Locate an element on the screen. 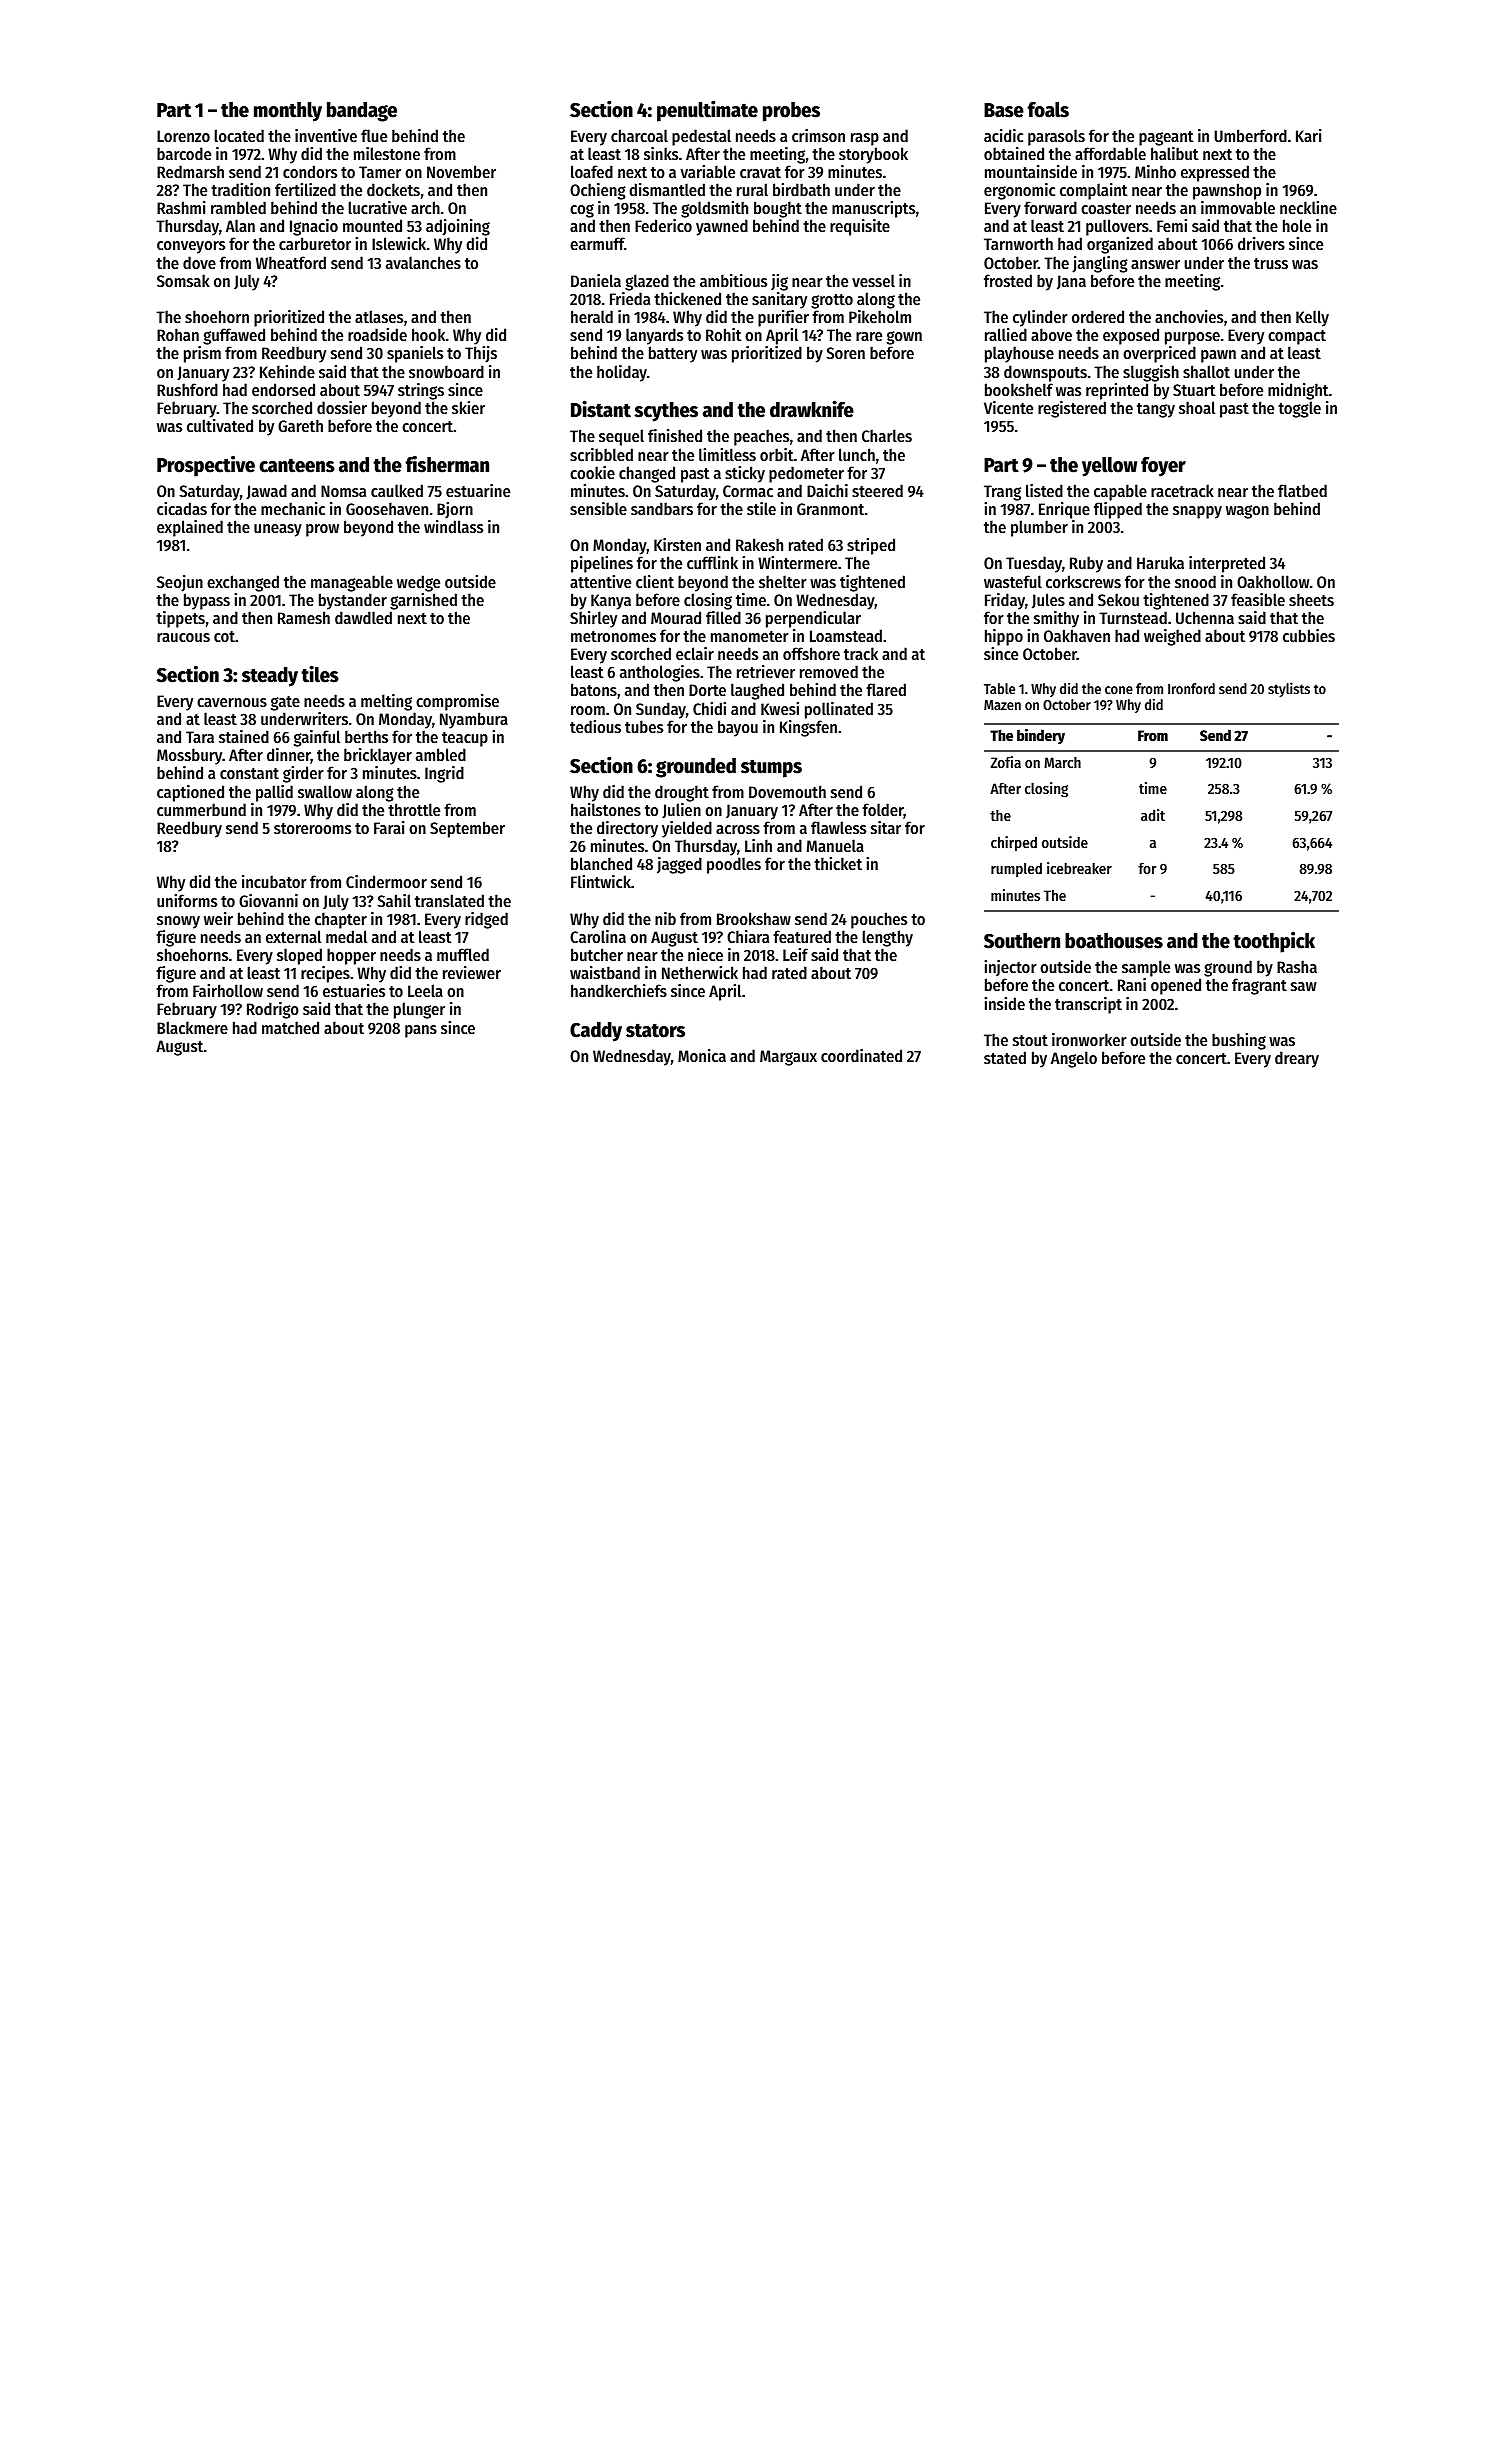 Image resolution: width=1496 pixels, height=2464 pixels. pedestal is located at coordinates (701, 137).
